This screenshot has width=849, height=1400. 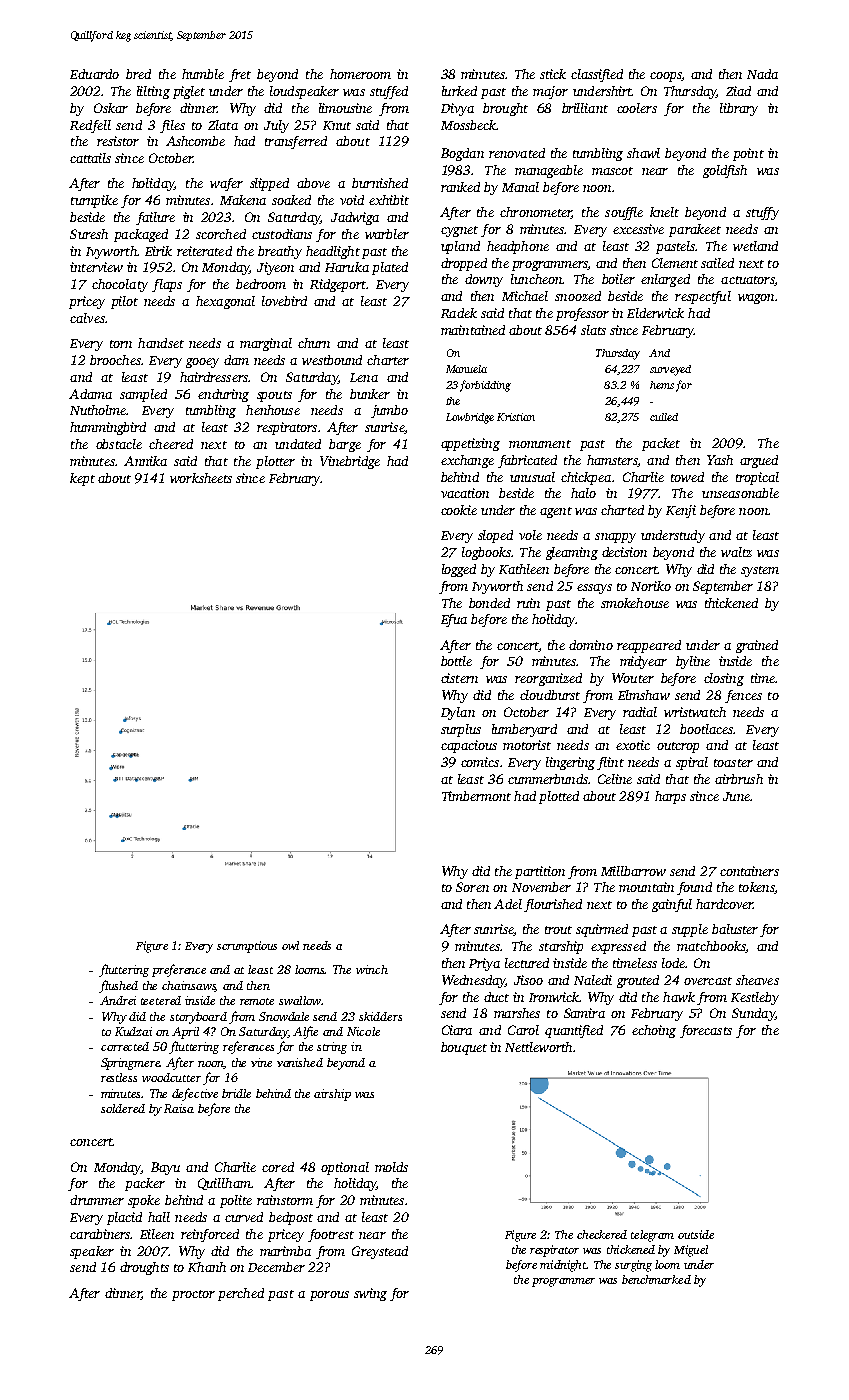 I want to click on droughts, so click(x=144, y=1268).
